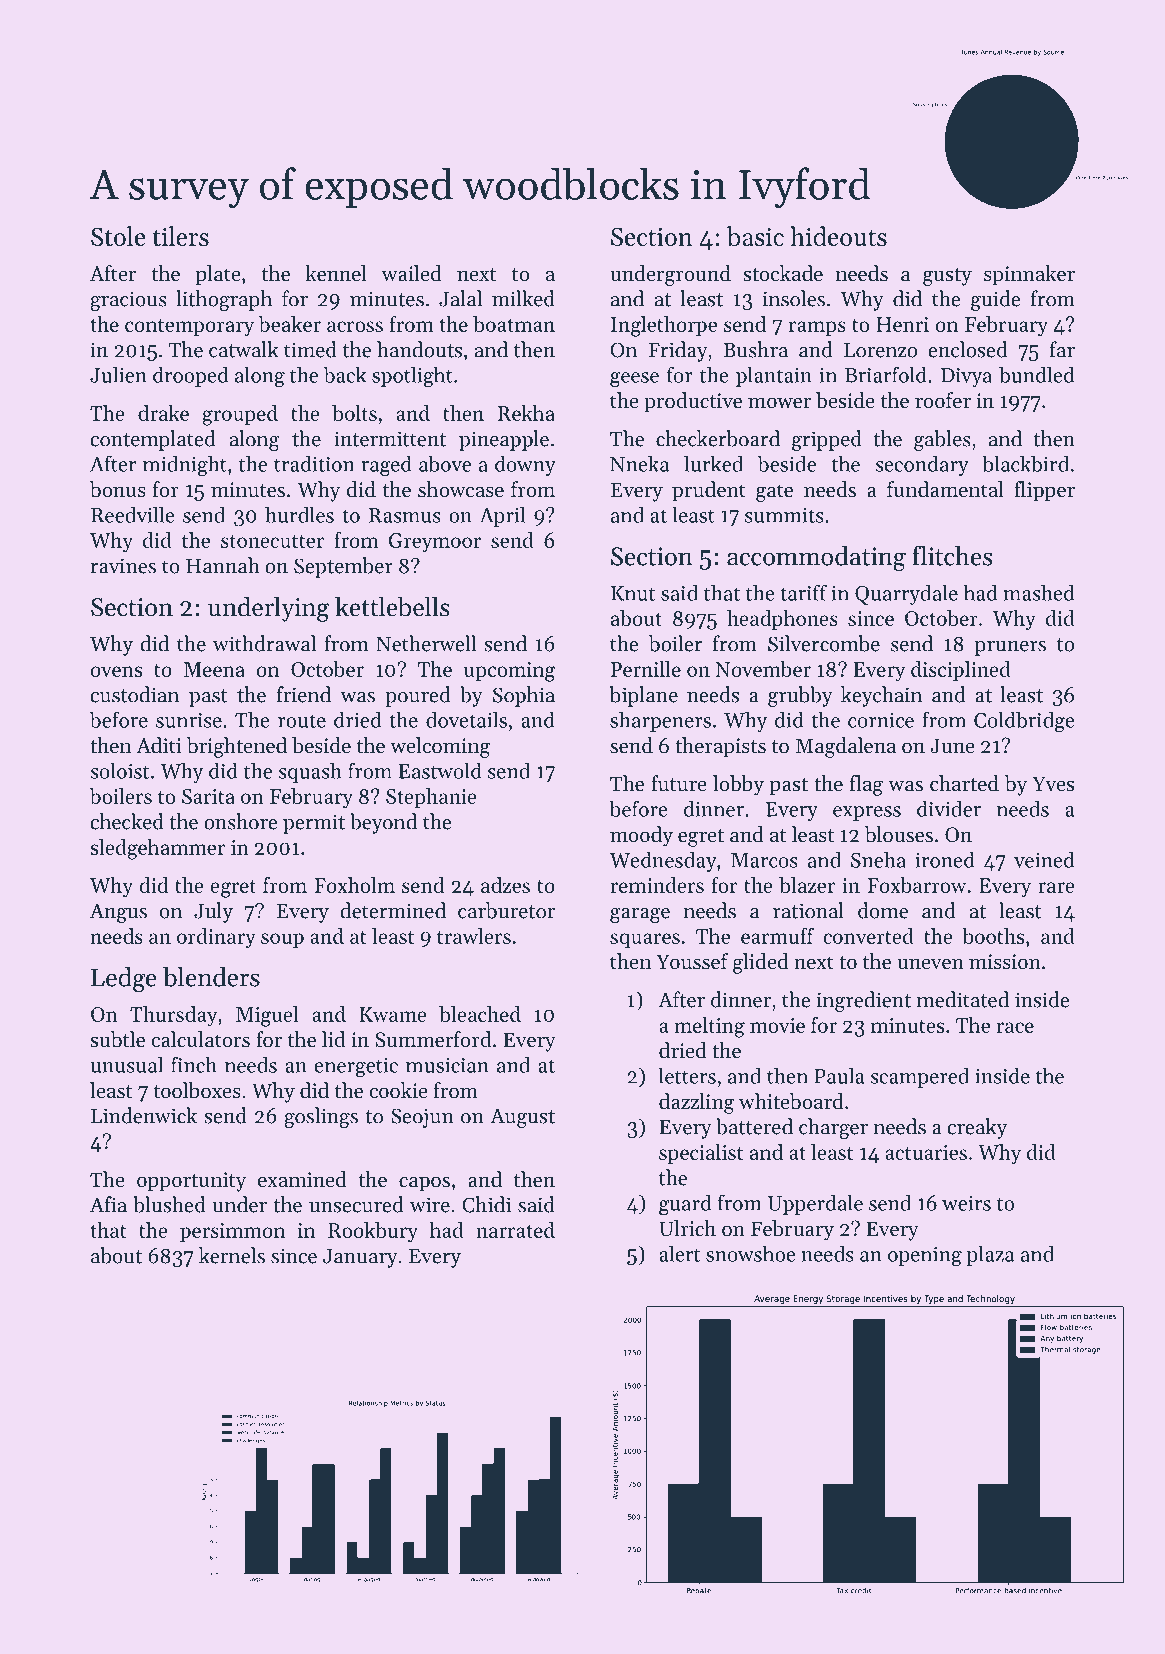 The width and height of the screenshot is (1165, 1654). Describe the element at coordinates (1015, 1027) in the screenshot. I see `race` at that location.
